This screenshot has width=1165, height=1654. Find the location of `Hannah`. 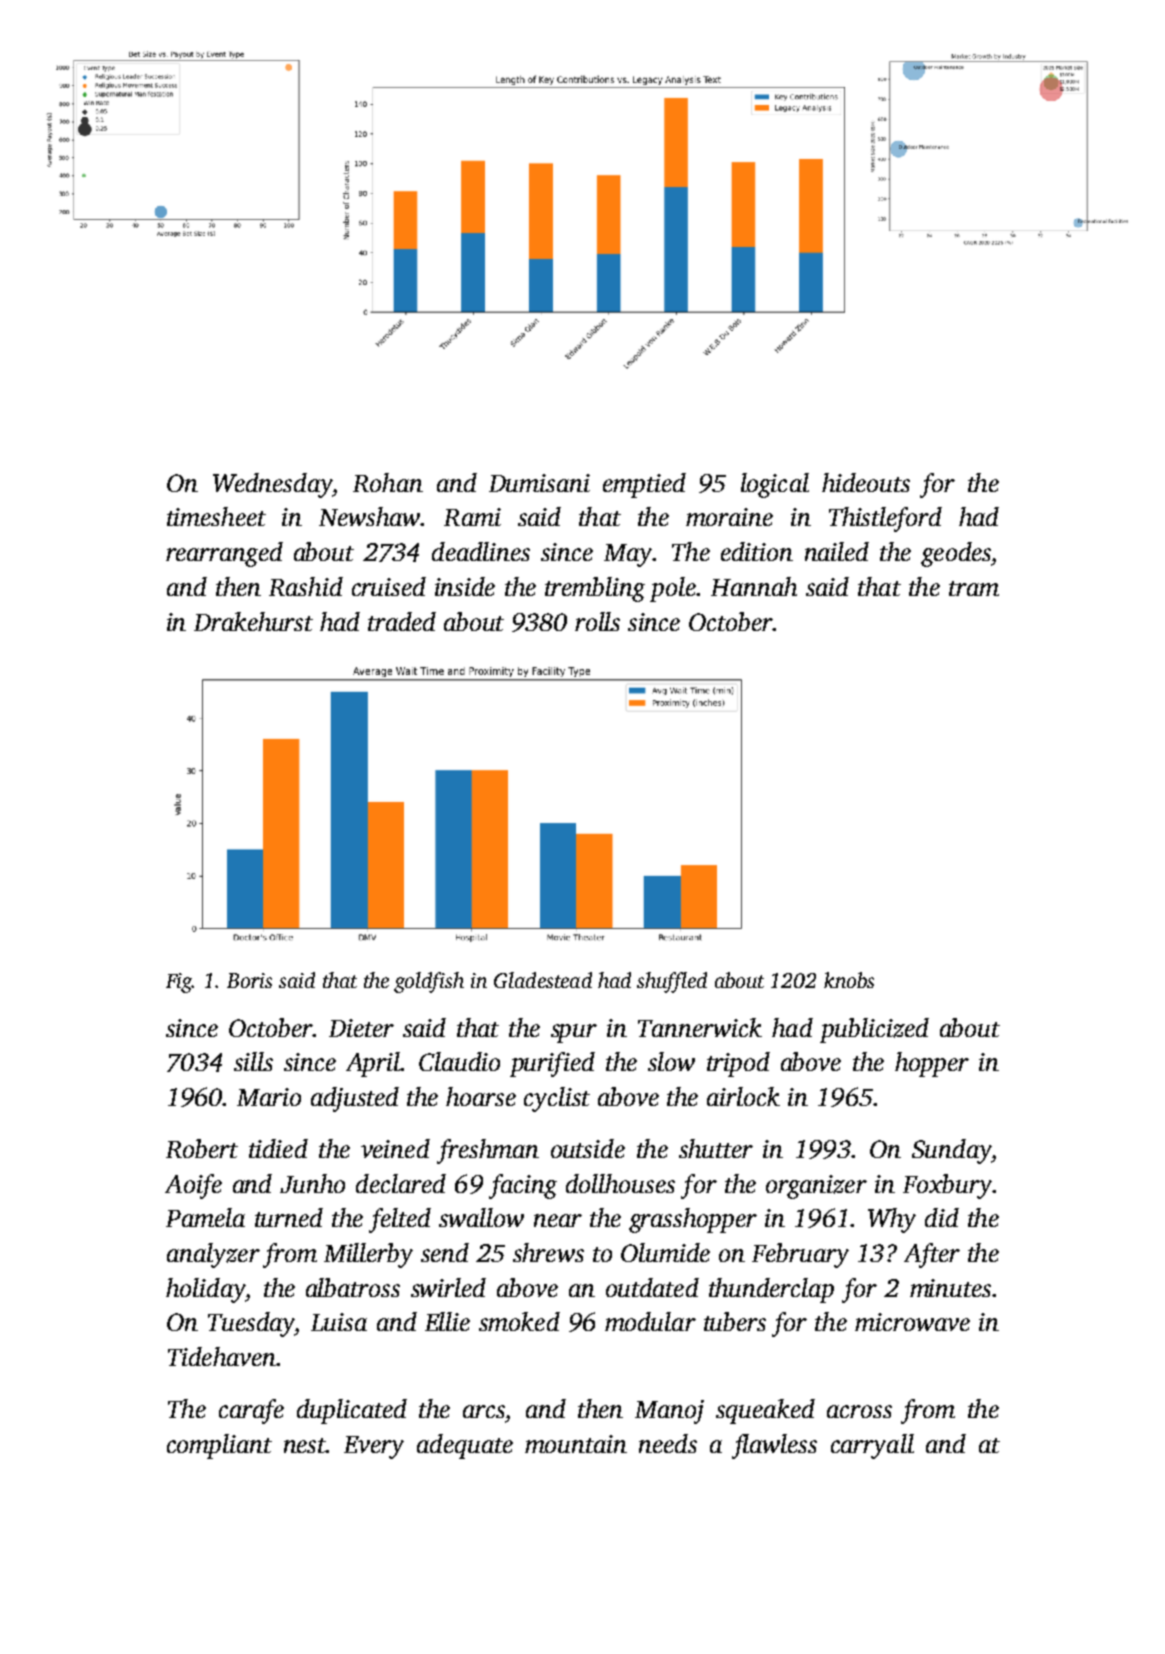

Hannah is located at coordinates (754, 586).
